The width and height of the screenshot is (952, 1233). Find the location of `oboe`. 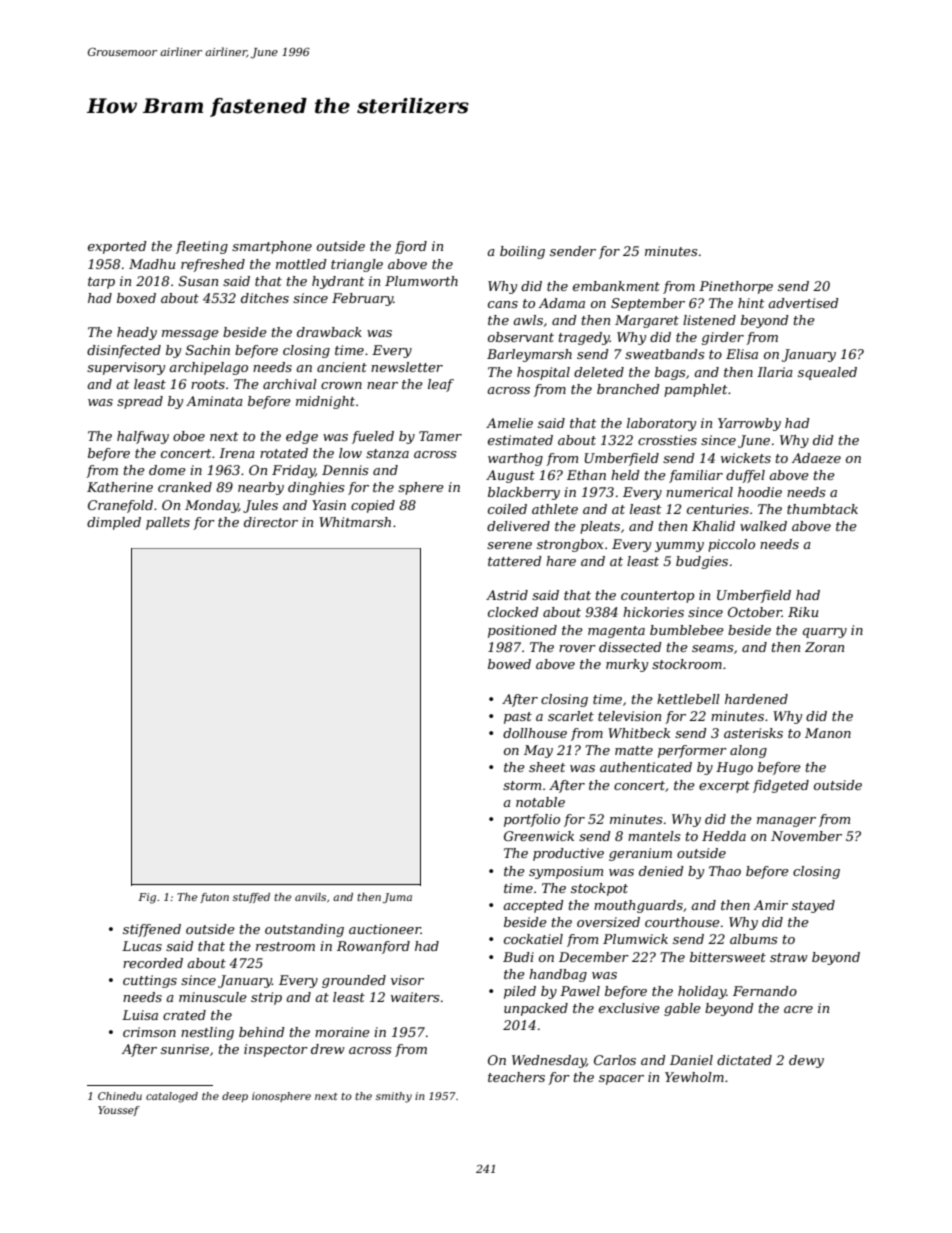

oboe is located at coordinates (189, 436).
